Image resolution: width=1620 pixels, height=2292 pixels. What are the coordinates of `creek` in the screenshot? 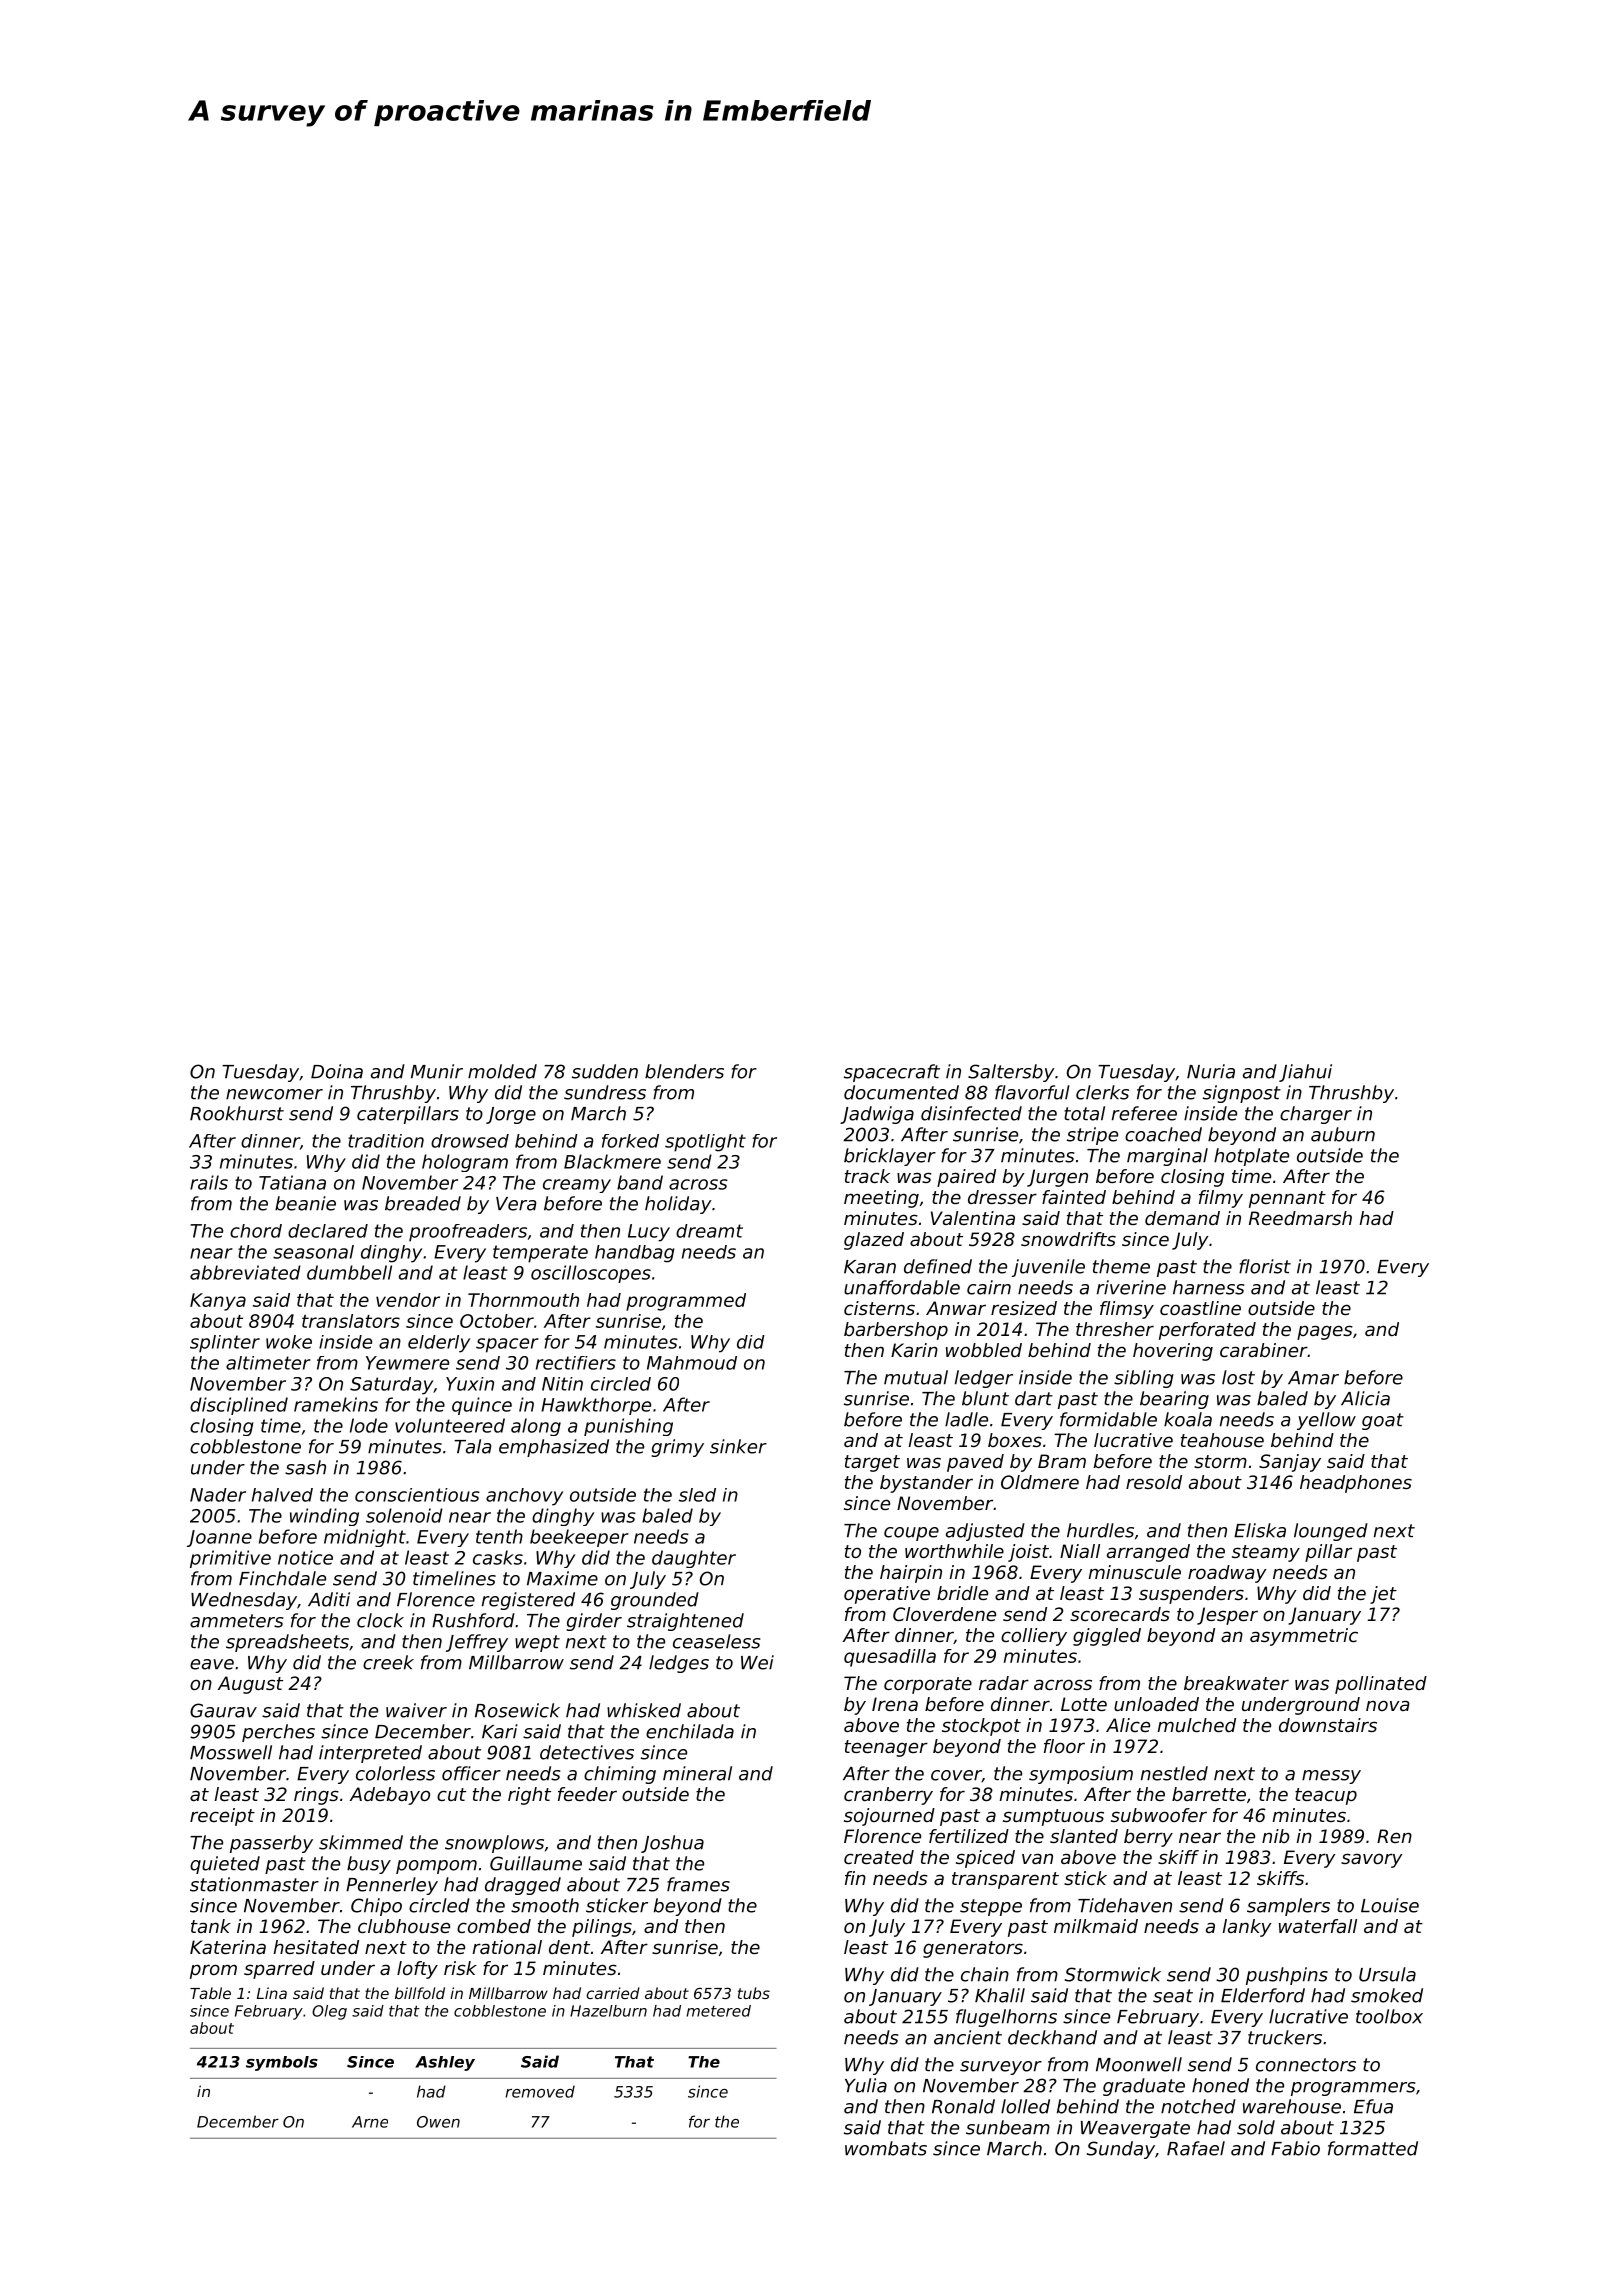 It's located at (388, 1662).
